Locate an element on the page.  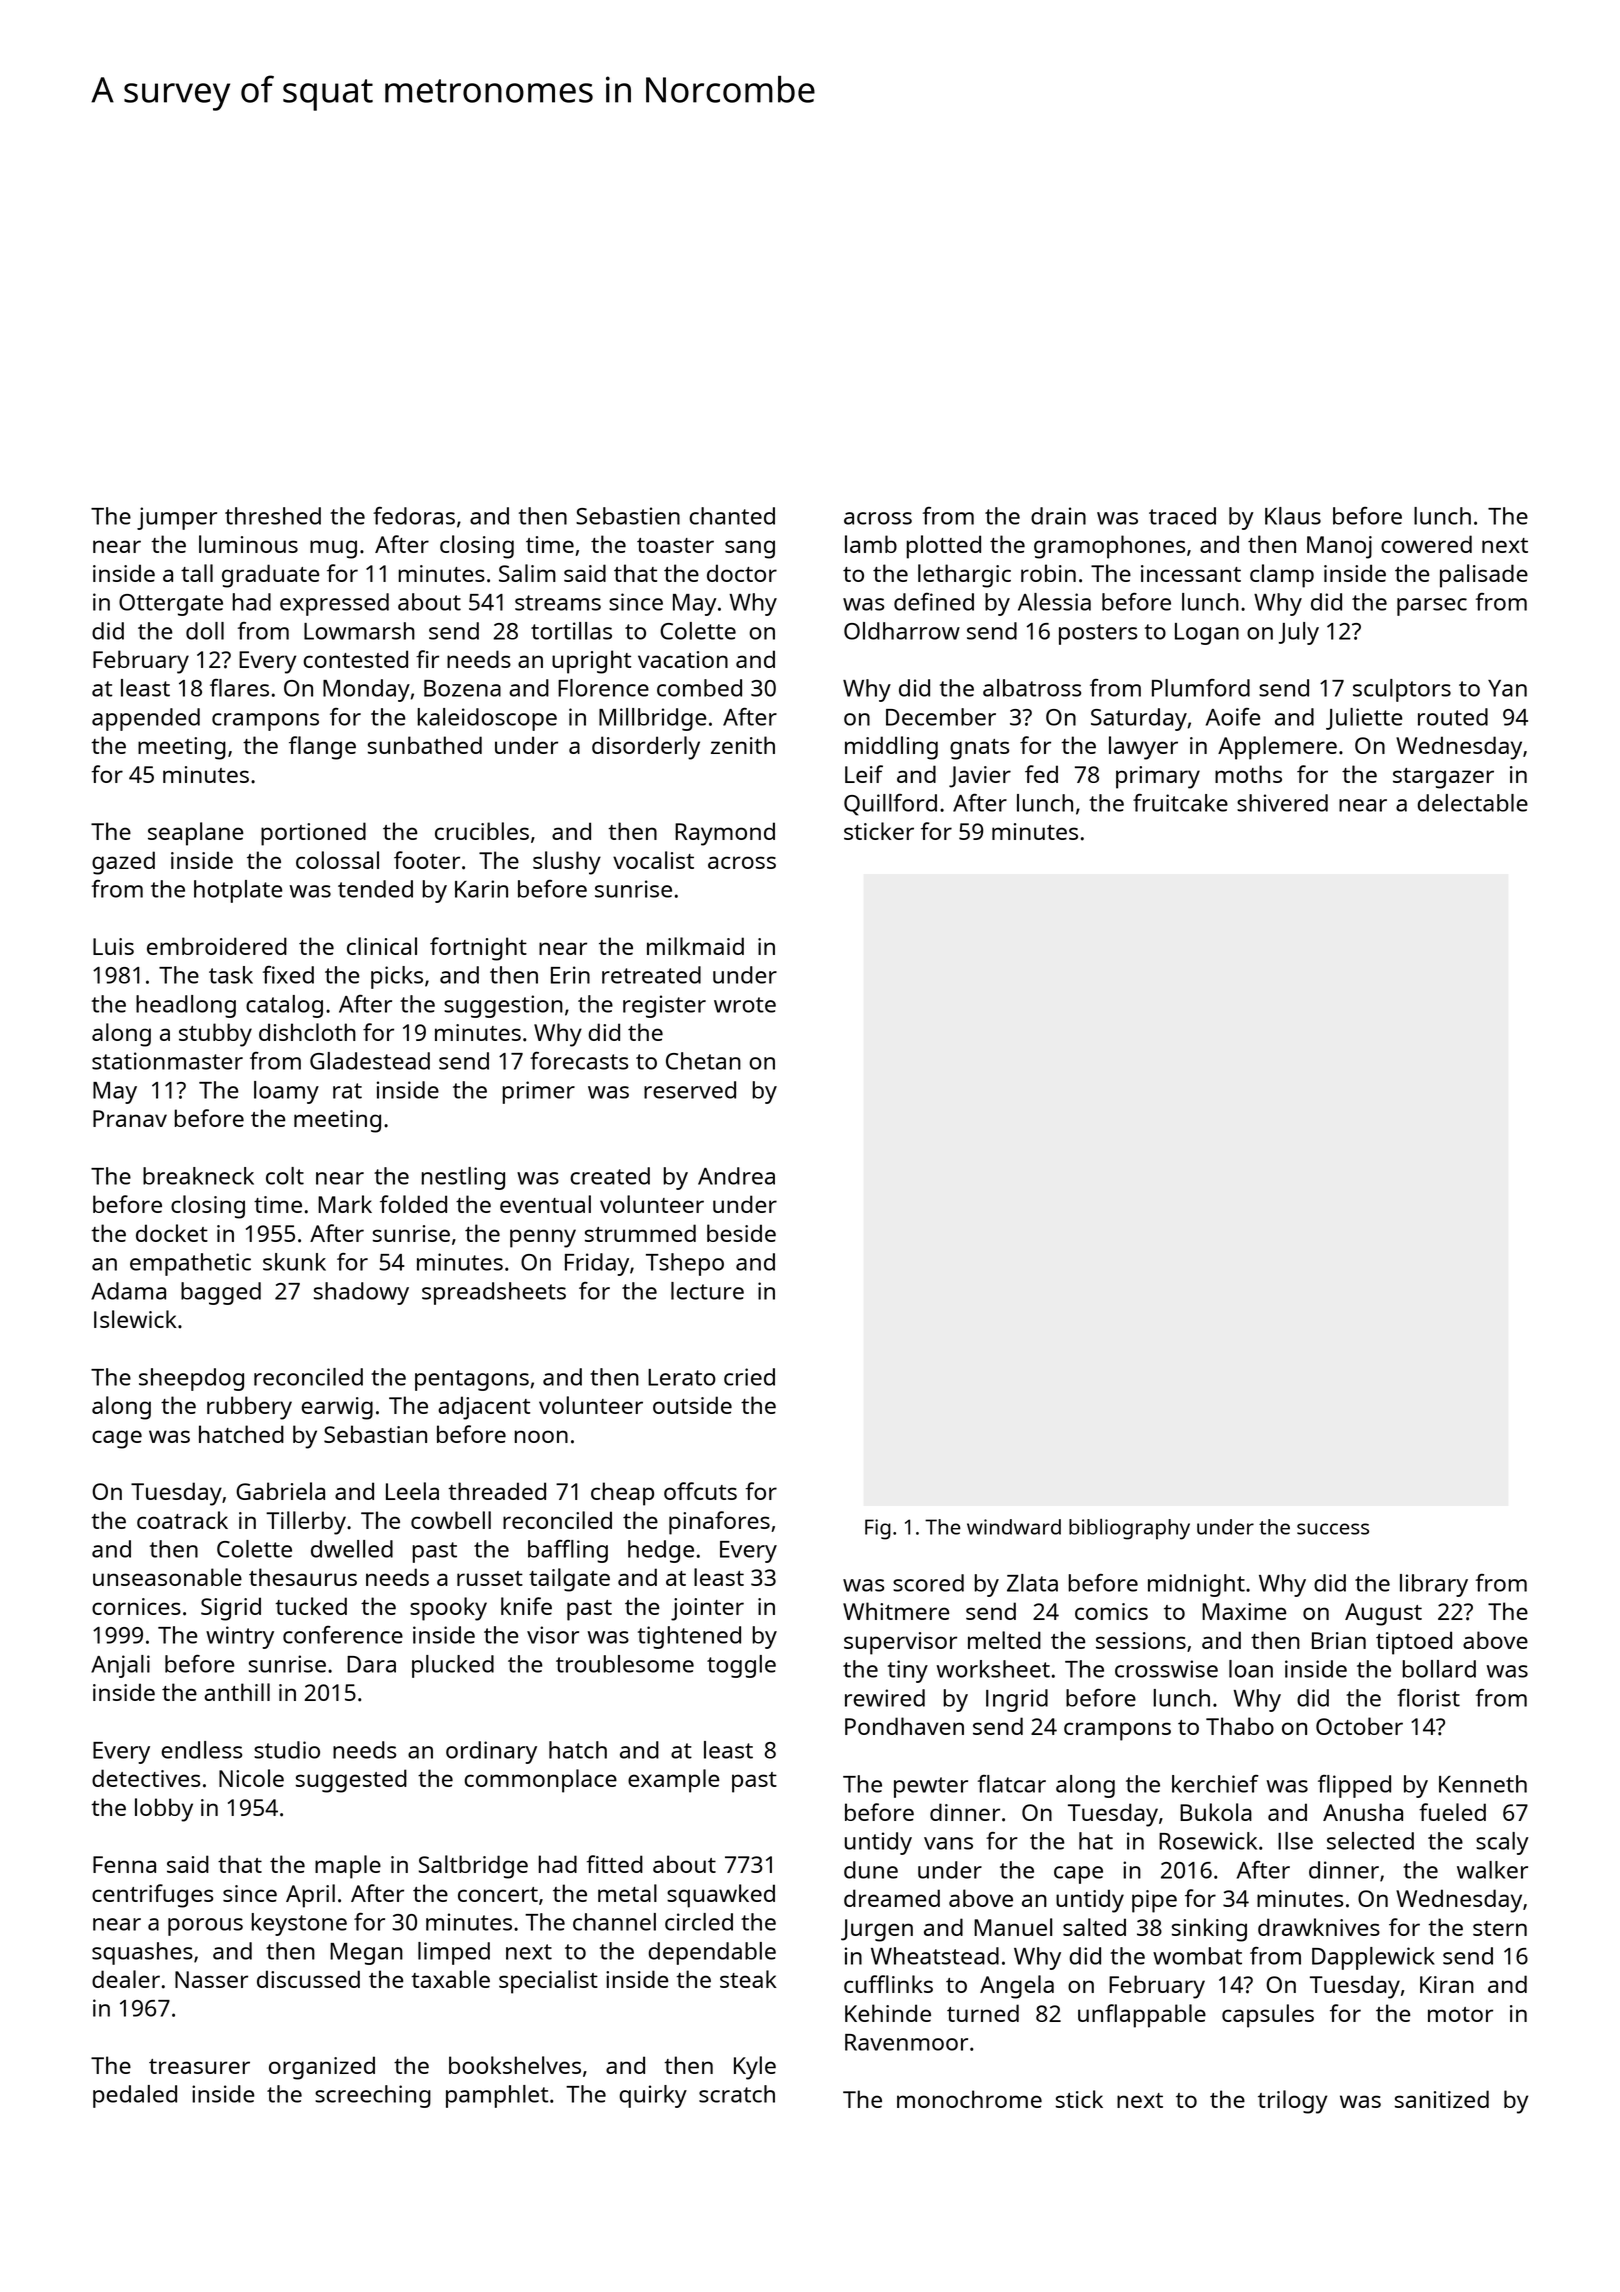
screeching is located at coordinates (373, 2096).
